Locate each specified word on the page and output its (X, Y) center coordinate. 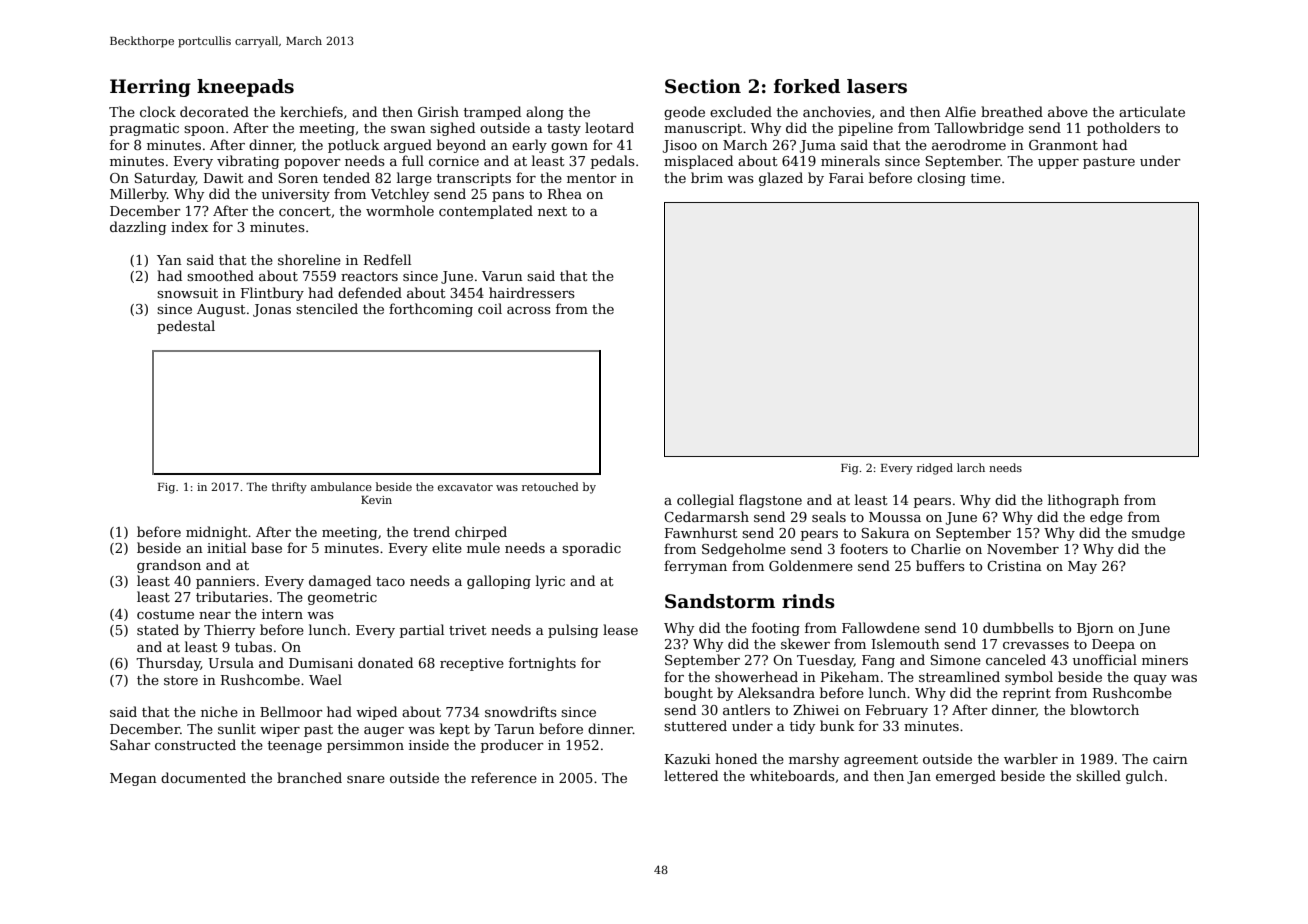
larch (971, 467)
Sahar (130, 744)
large (414, 179)
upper (1058, 164)
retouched (550, 486)
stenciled (327, 308)
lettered (691, 775)
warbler (1031, 758)
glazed (781, 179)
